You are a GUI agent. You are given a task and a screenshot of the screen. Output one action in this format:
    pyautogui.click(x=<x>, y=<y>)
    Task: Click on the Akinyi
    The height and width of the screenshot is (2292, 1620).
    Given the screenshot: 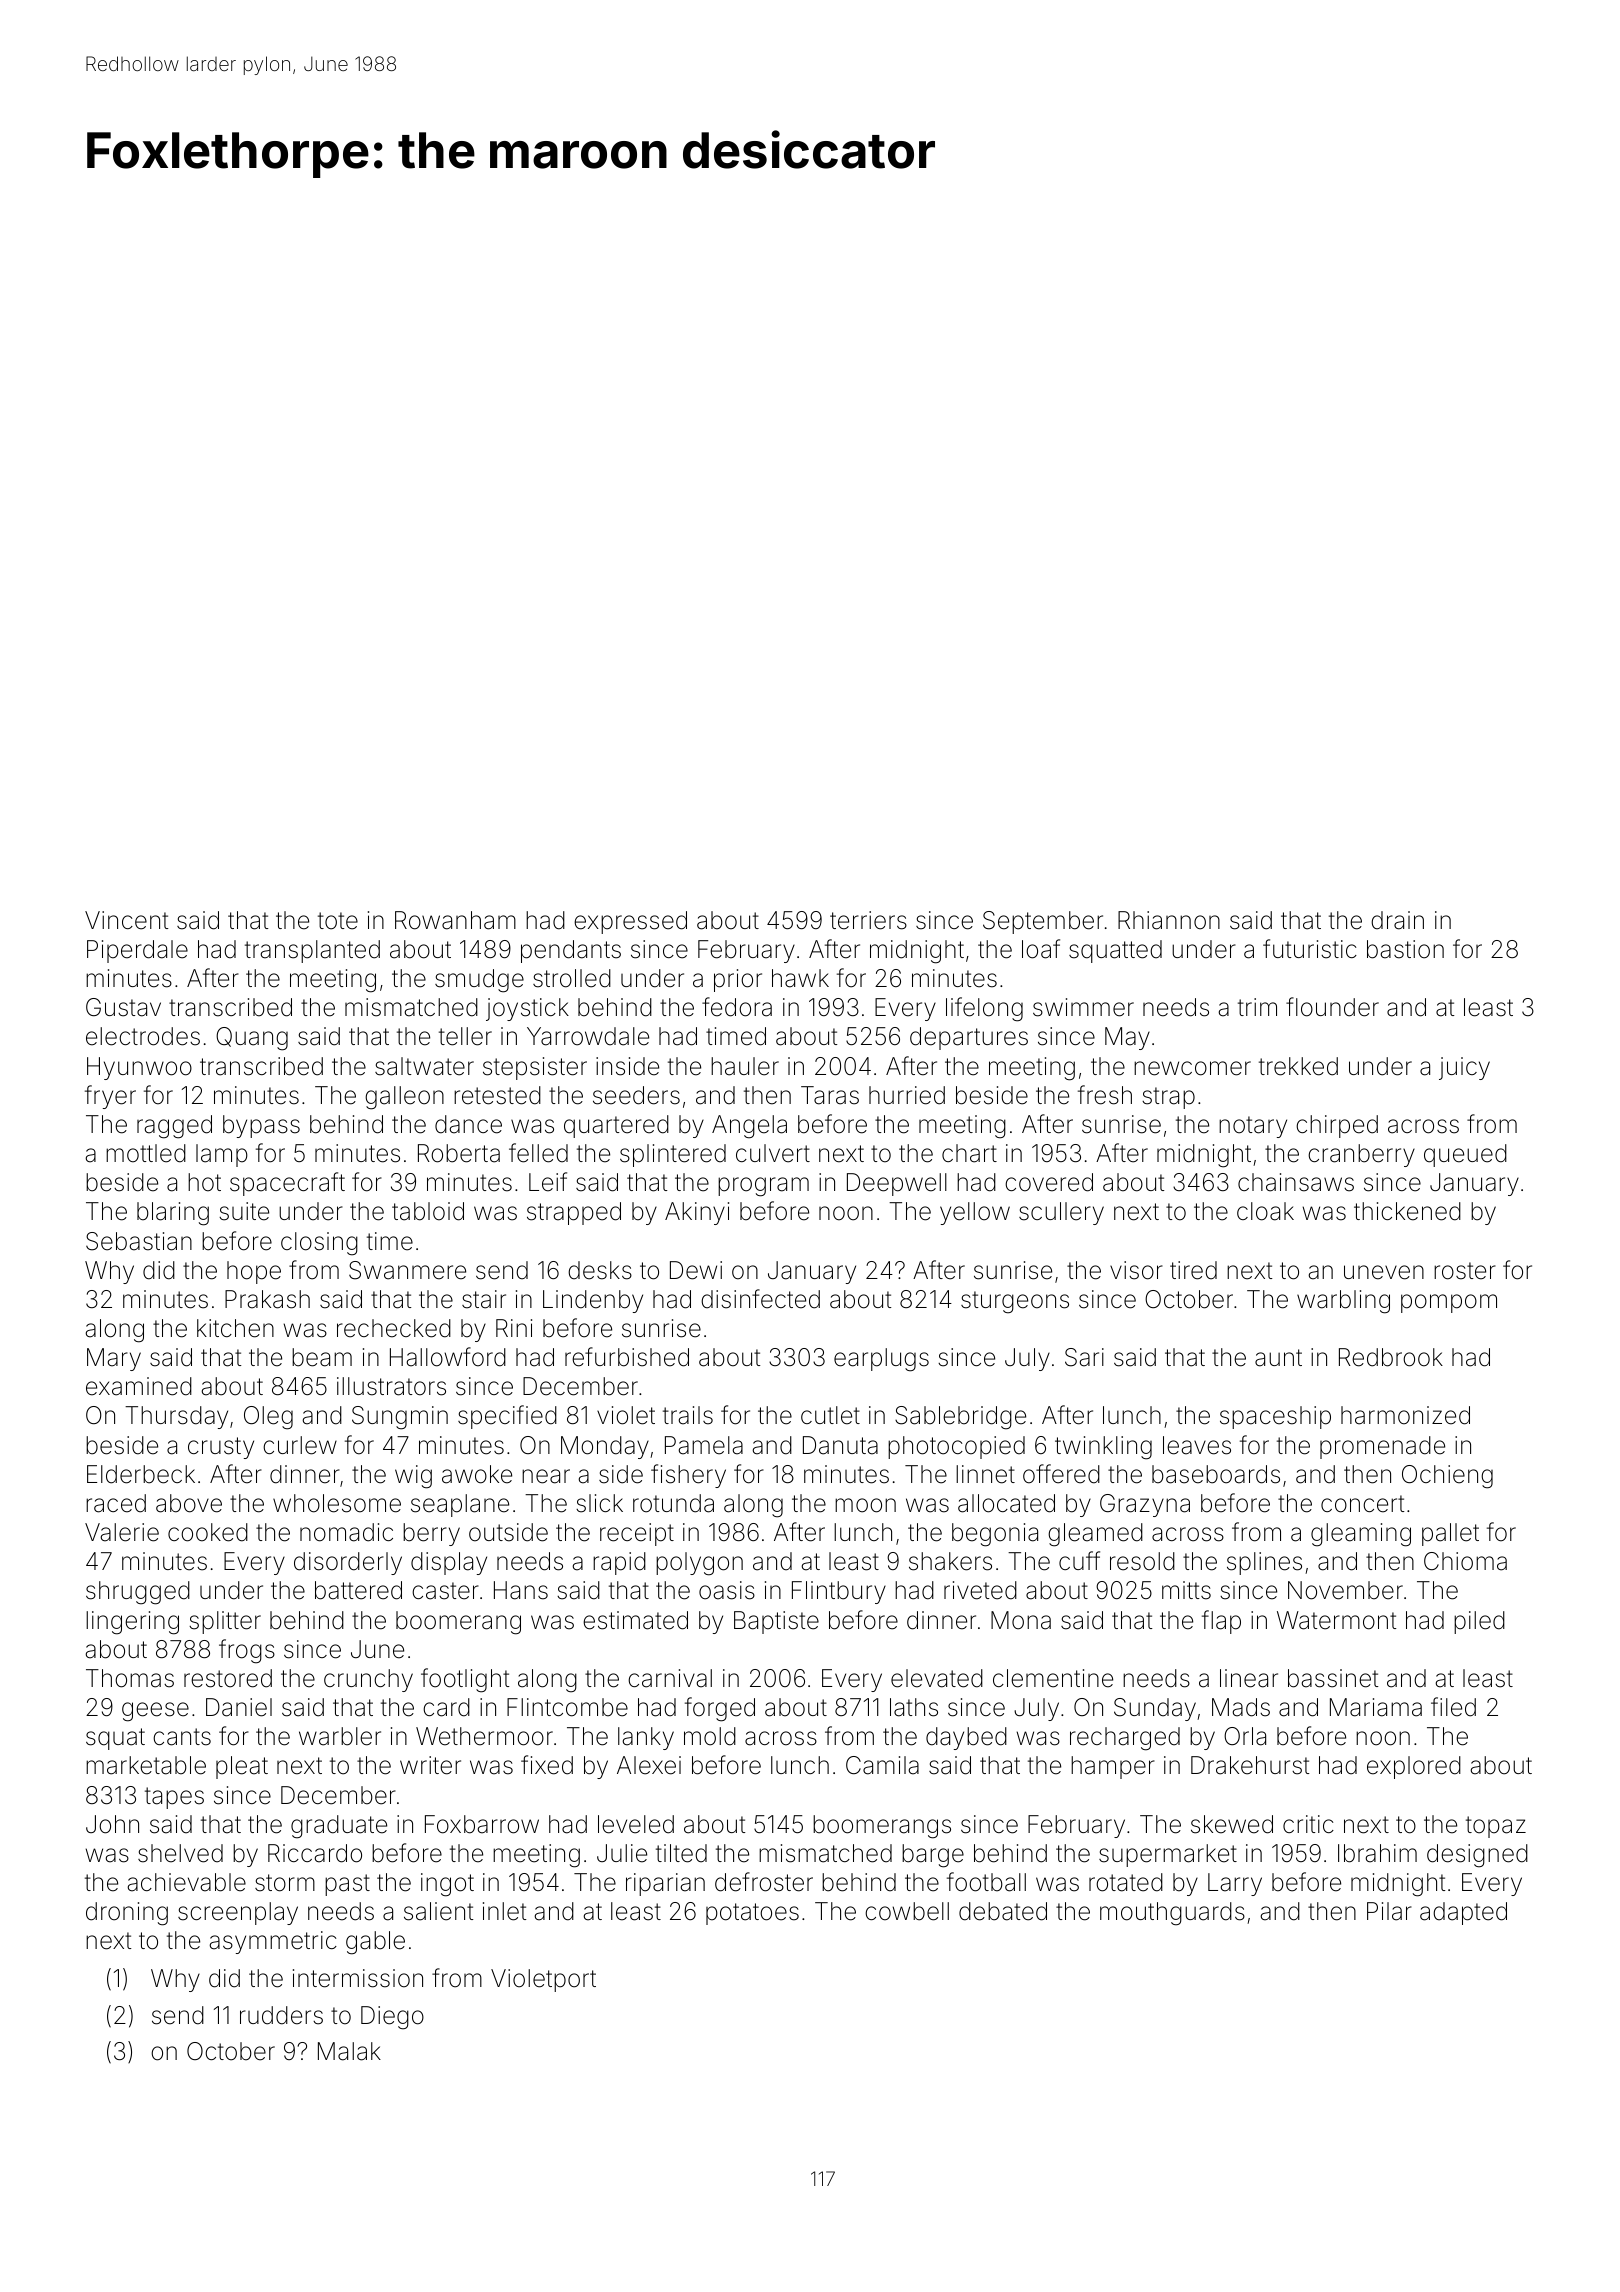 What is the action you would take?
    pyautogui.click(x=697, y=1213)
